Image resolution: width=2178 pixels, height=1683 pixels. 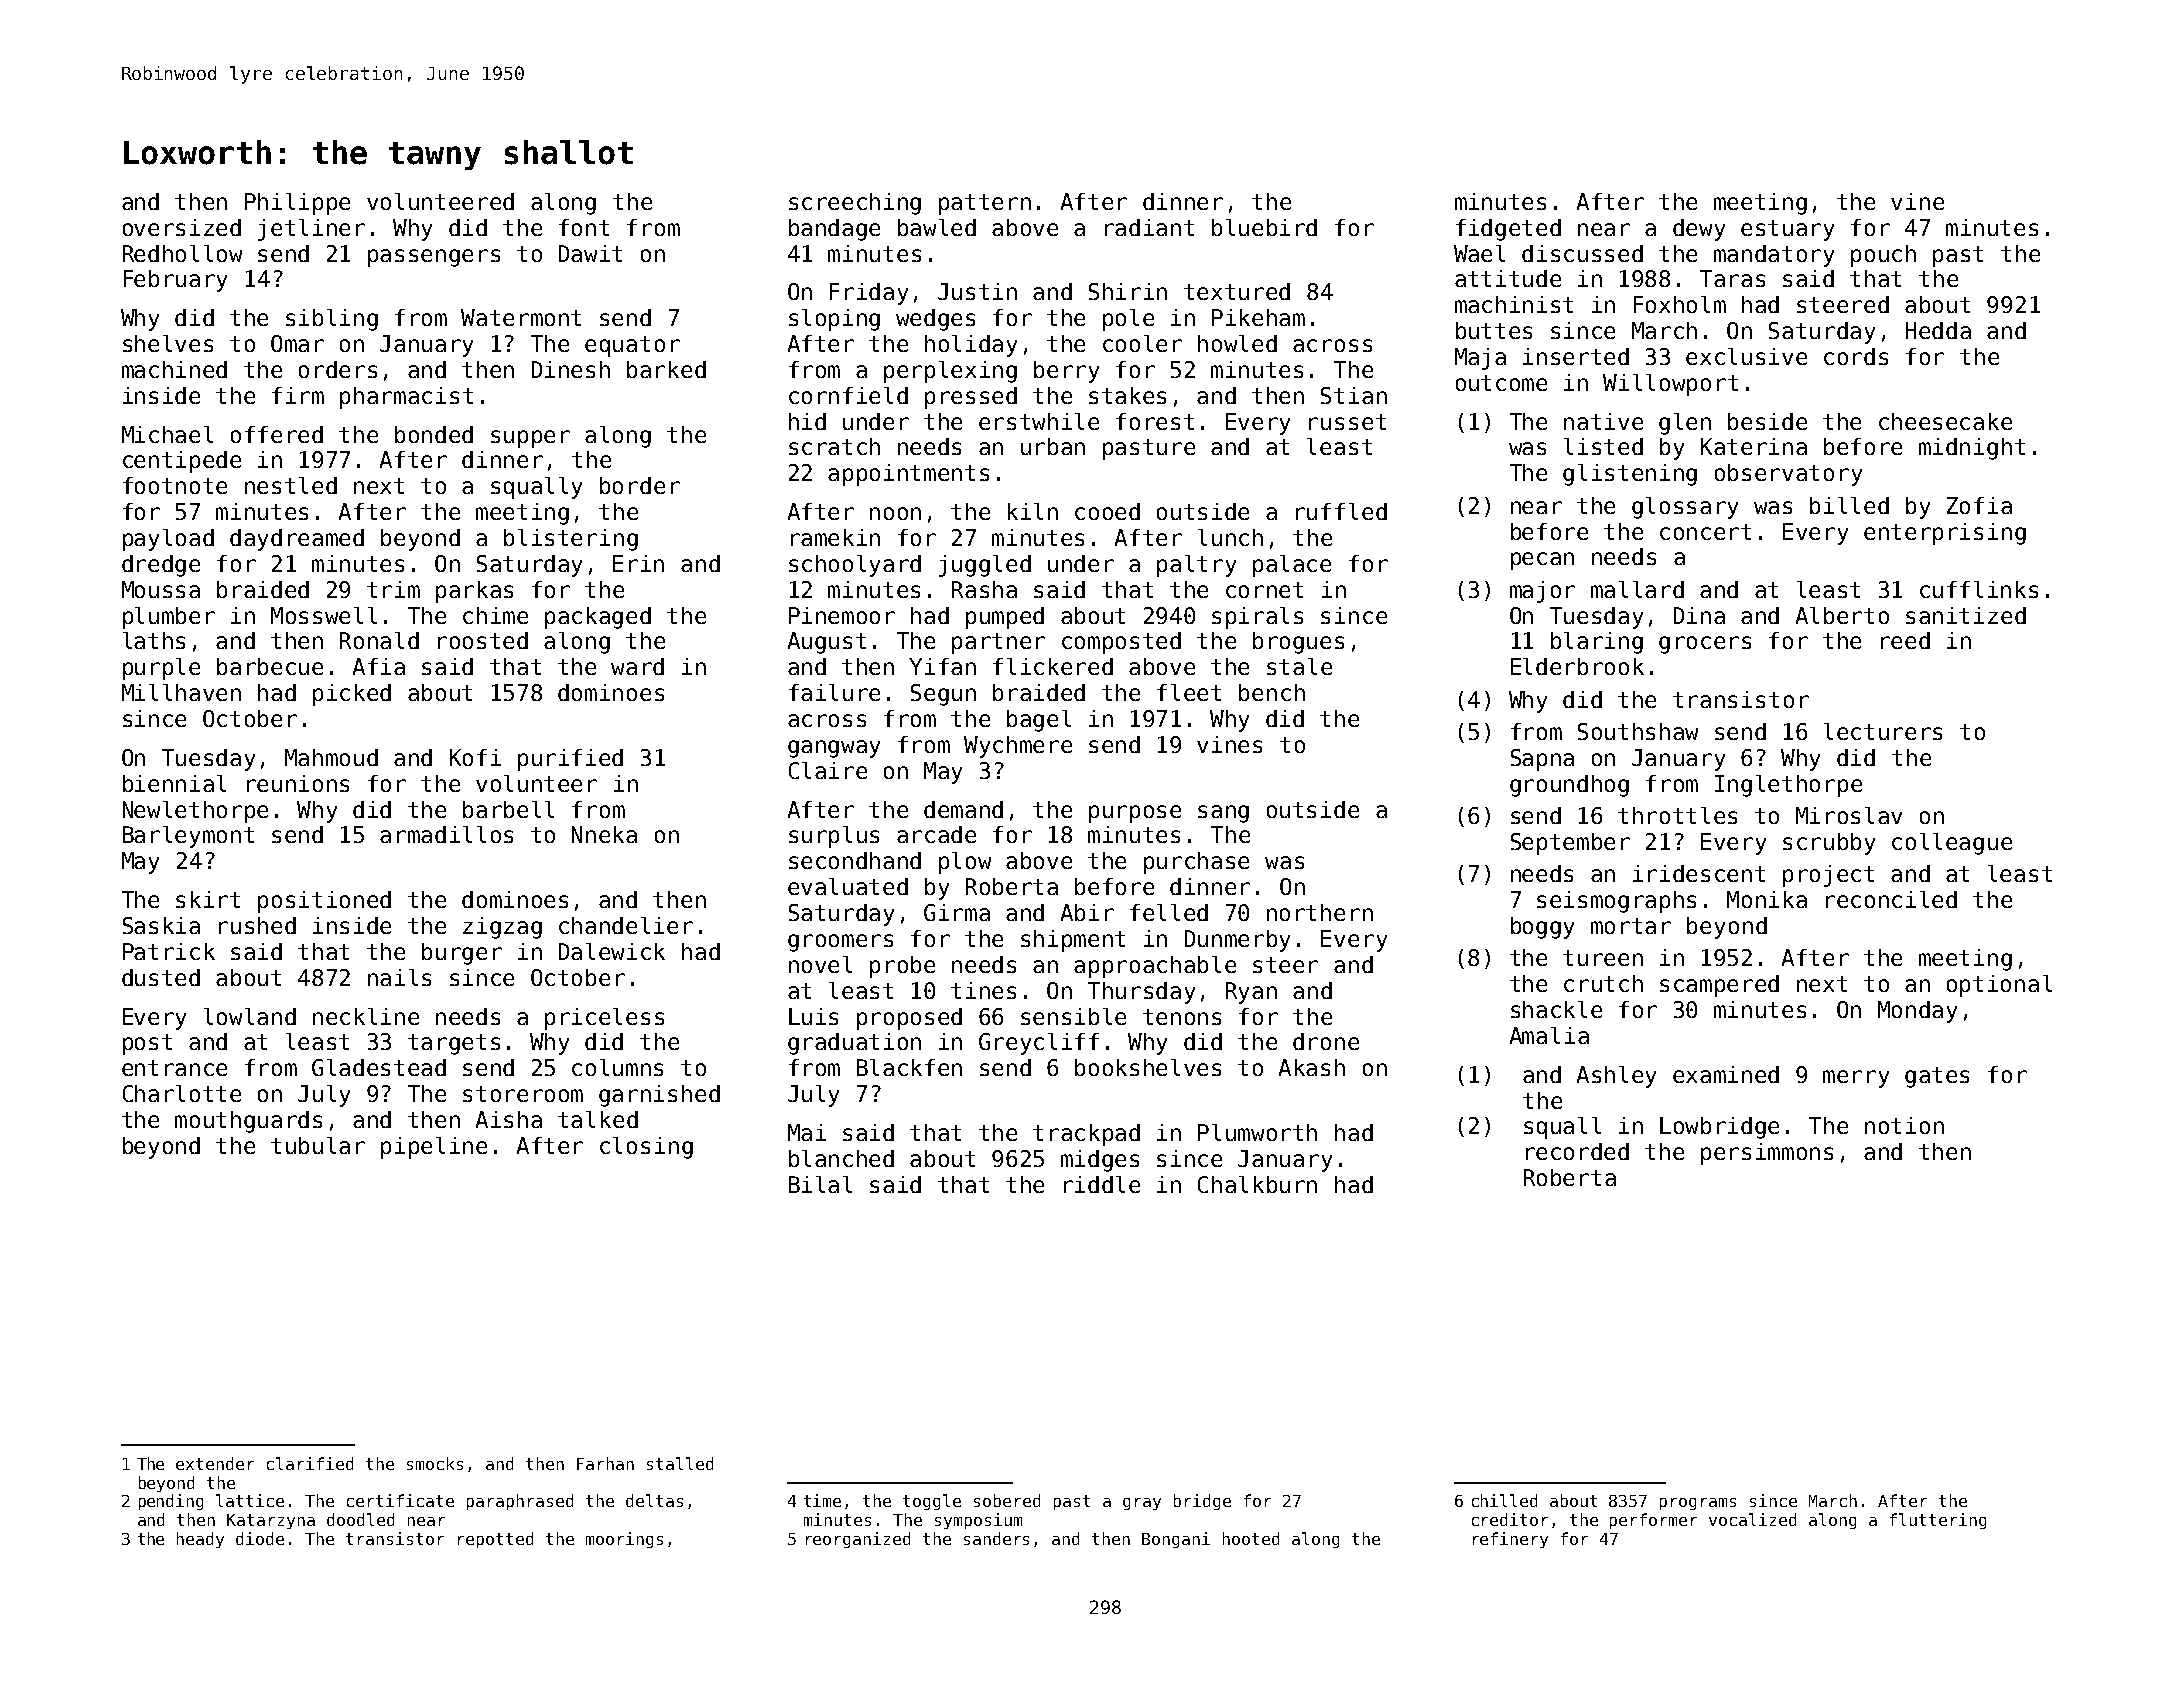 I want to click on Ashley, so click(x=1616, y=1077).
